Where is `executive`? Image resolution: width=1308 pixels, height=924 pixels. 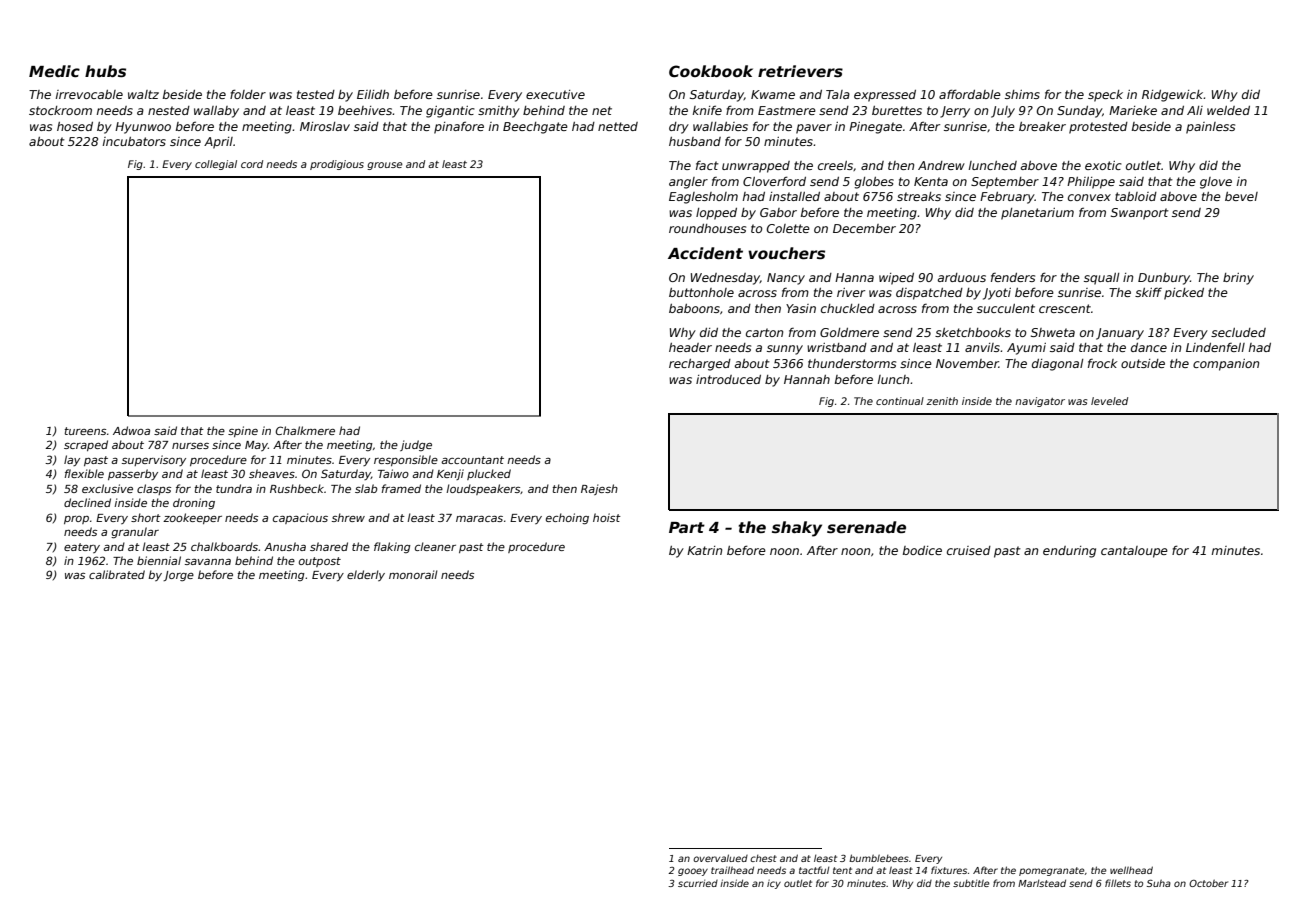
executive is located at coordinates (555, 94).
